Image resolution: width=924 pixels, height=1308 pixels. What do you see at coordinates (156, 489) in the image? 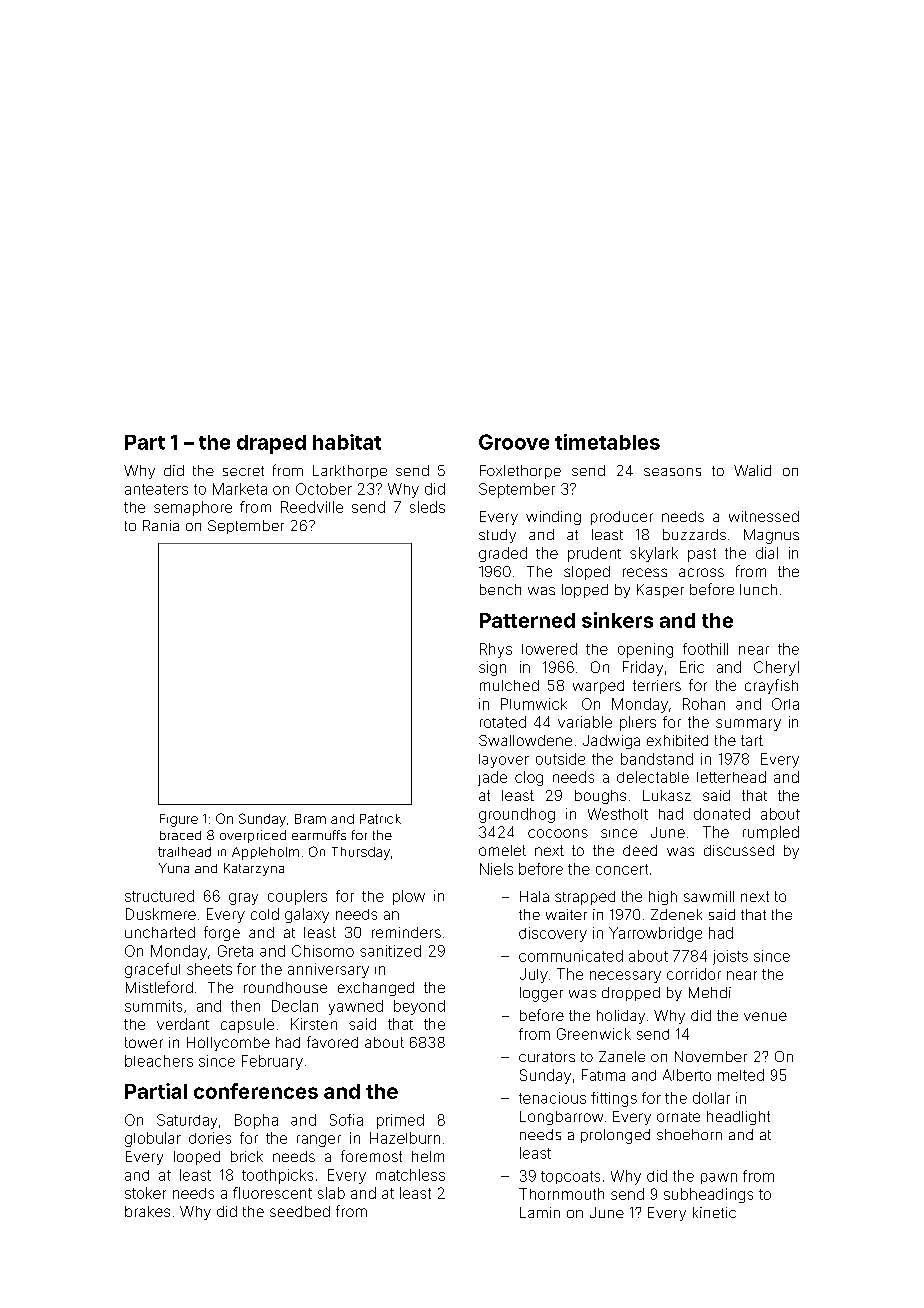
I see `anteaters` at bounding box center [156, 489].
